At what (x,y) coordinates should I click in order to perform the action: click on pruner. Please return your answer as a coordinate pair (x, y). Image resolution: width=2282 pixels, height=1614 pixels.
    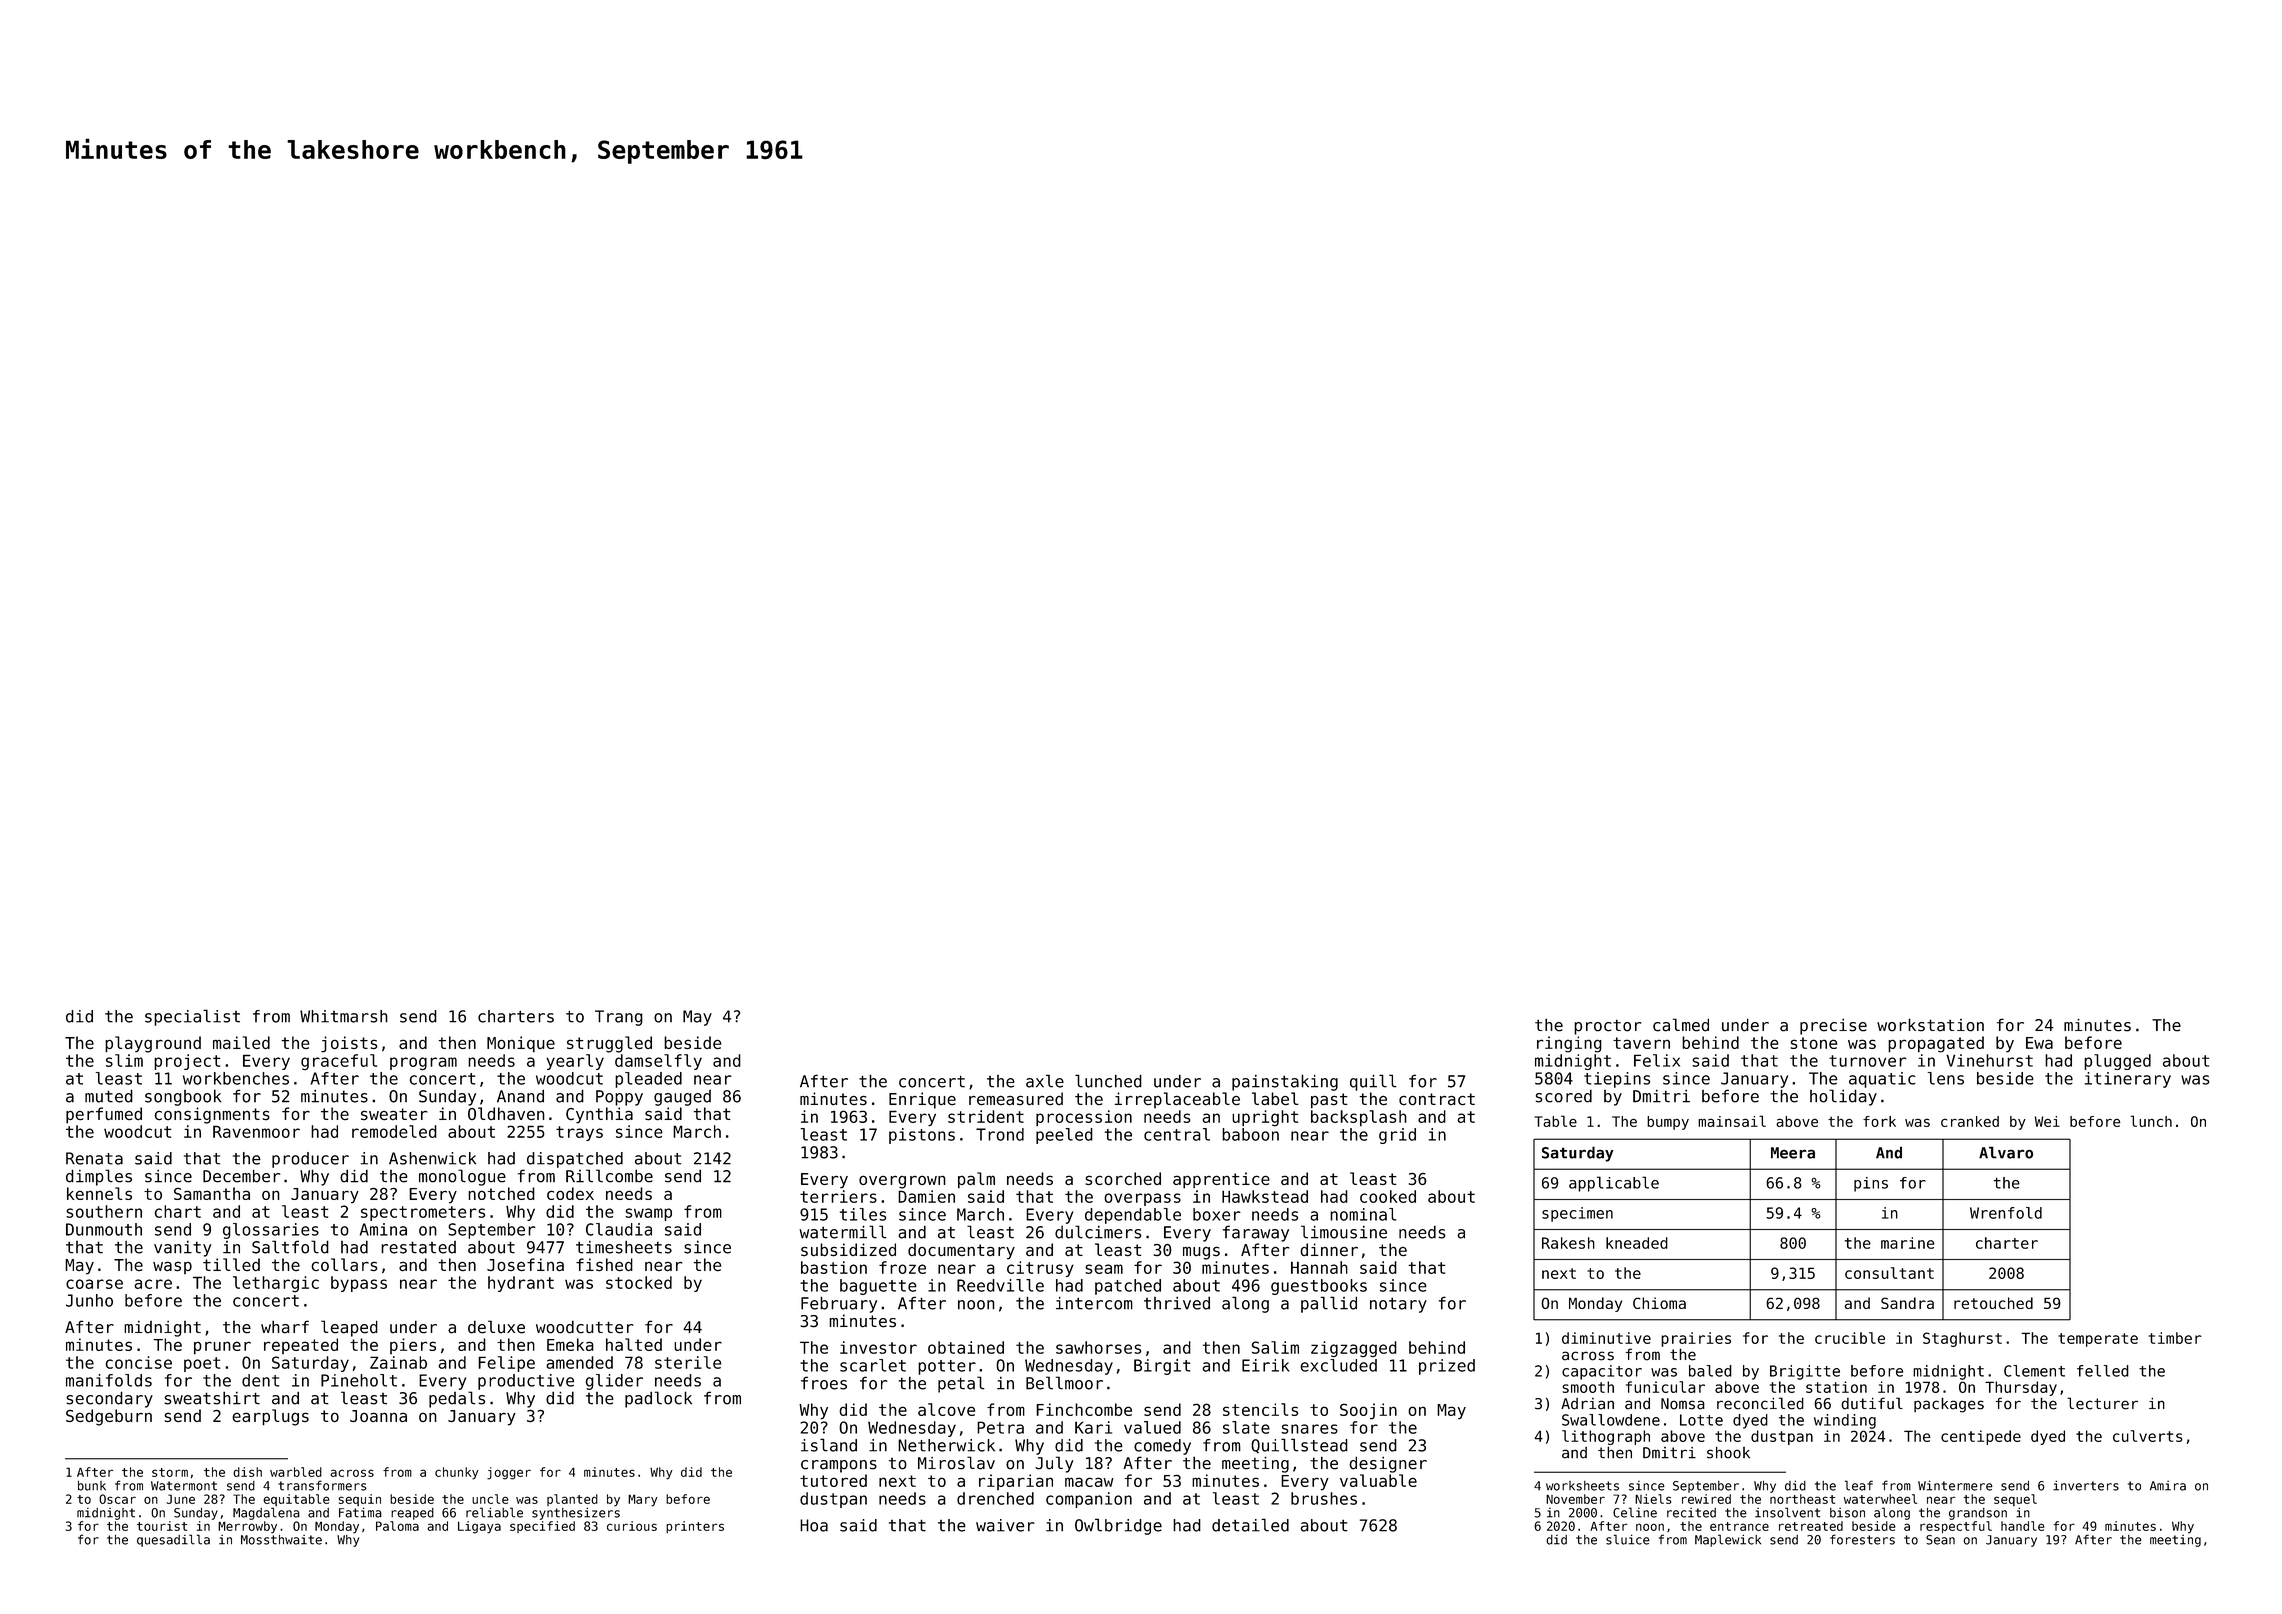
    Looking at the image, I should click on (222, 1348).
